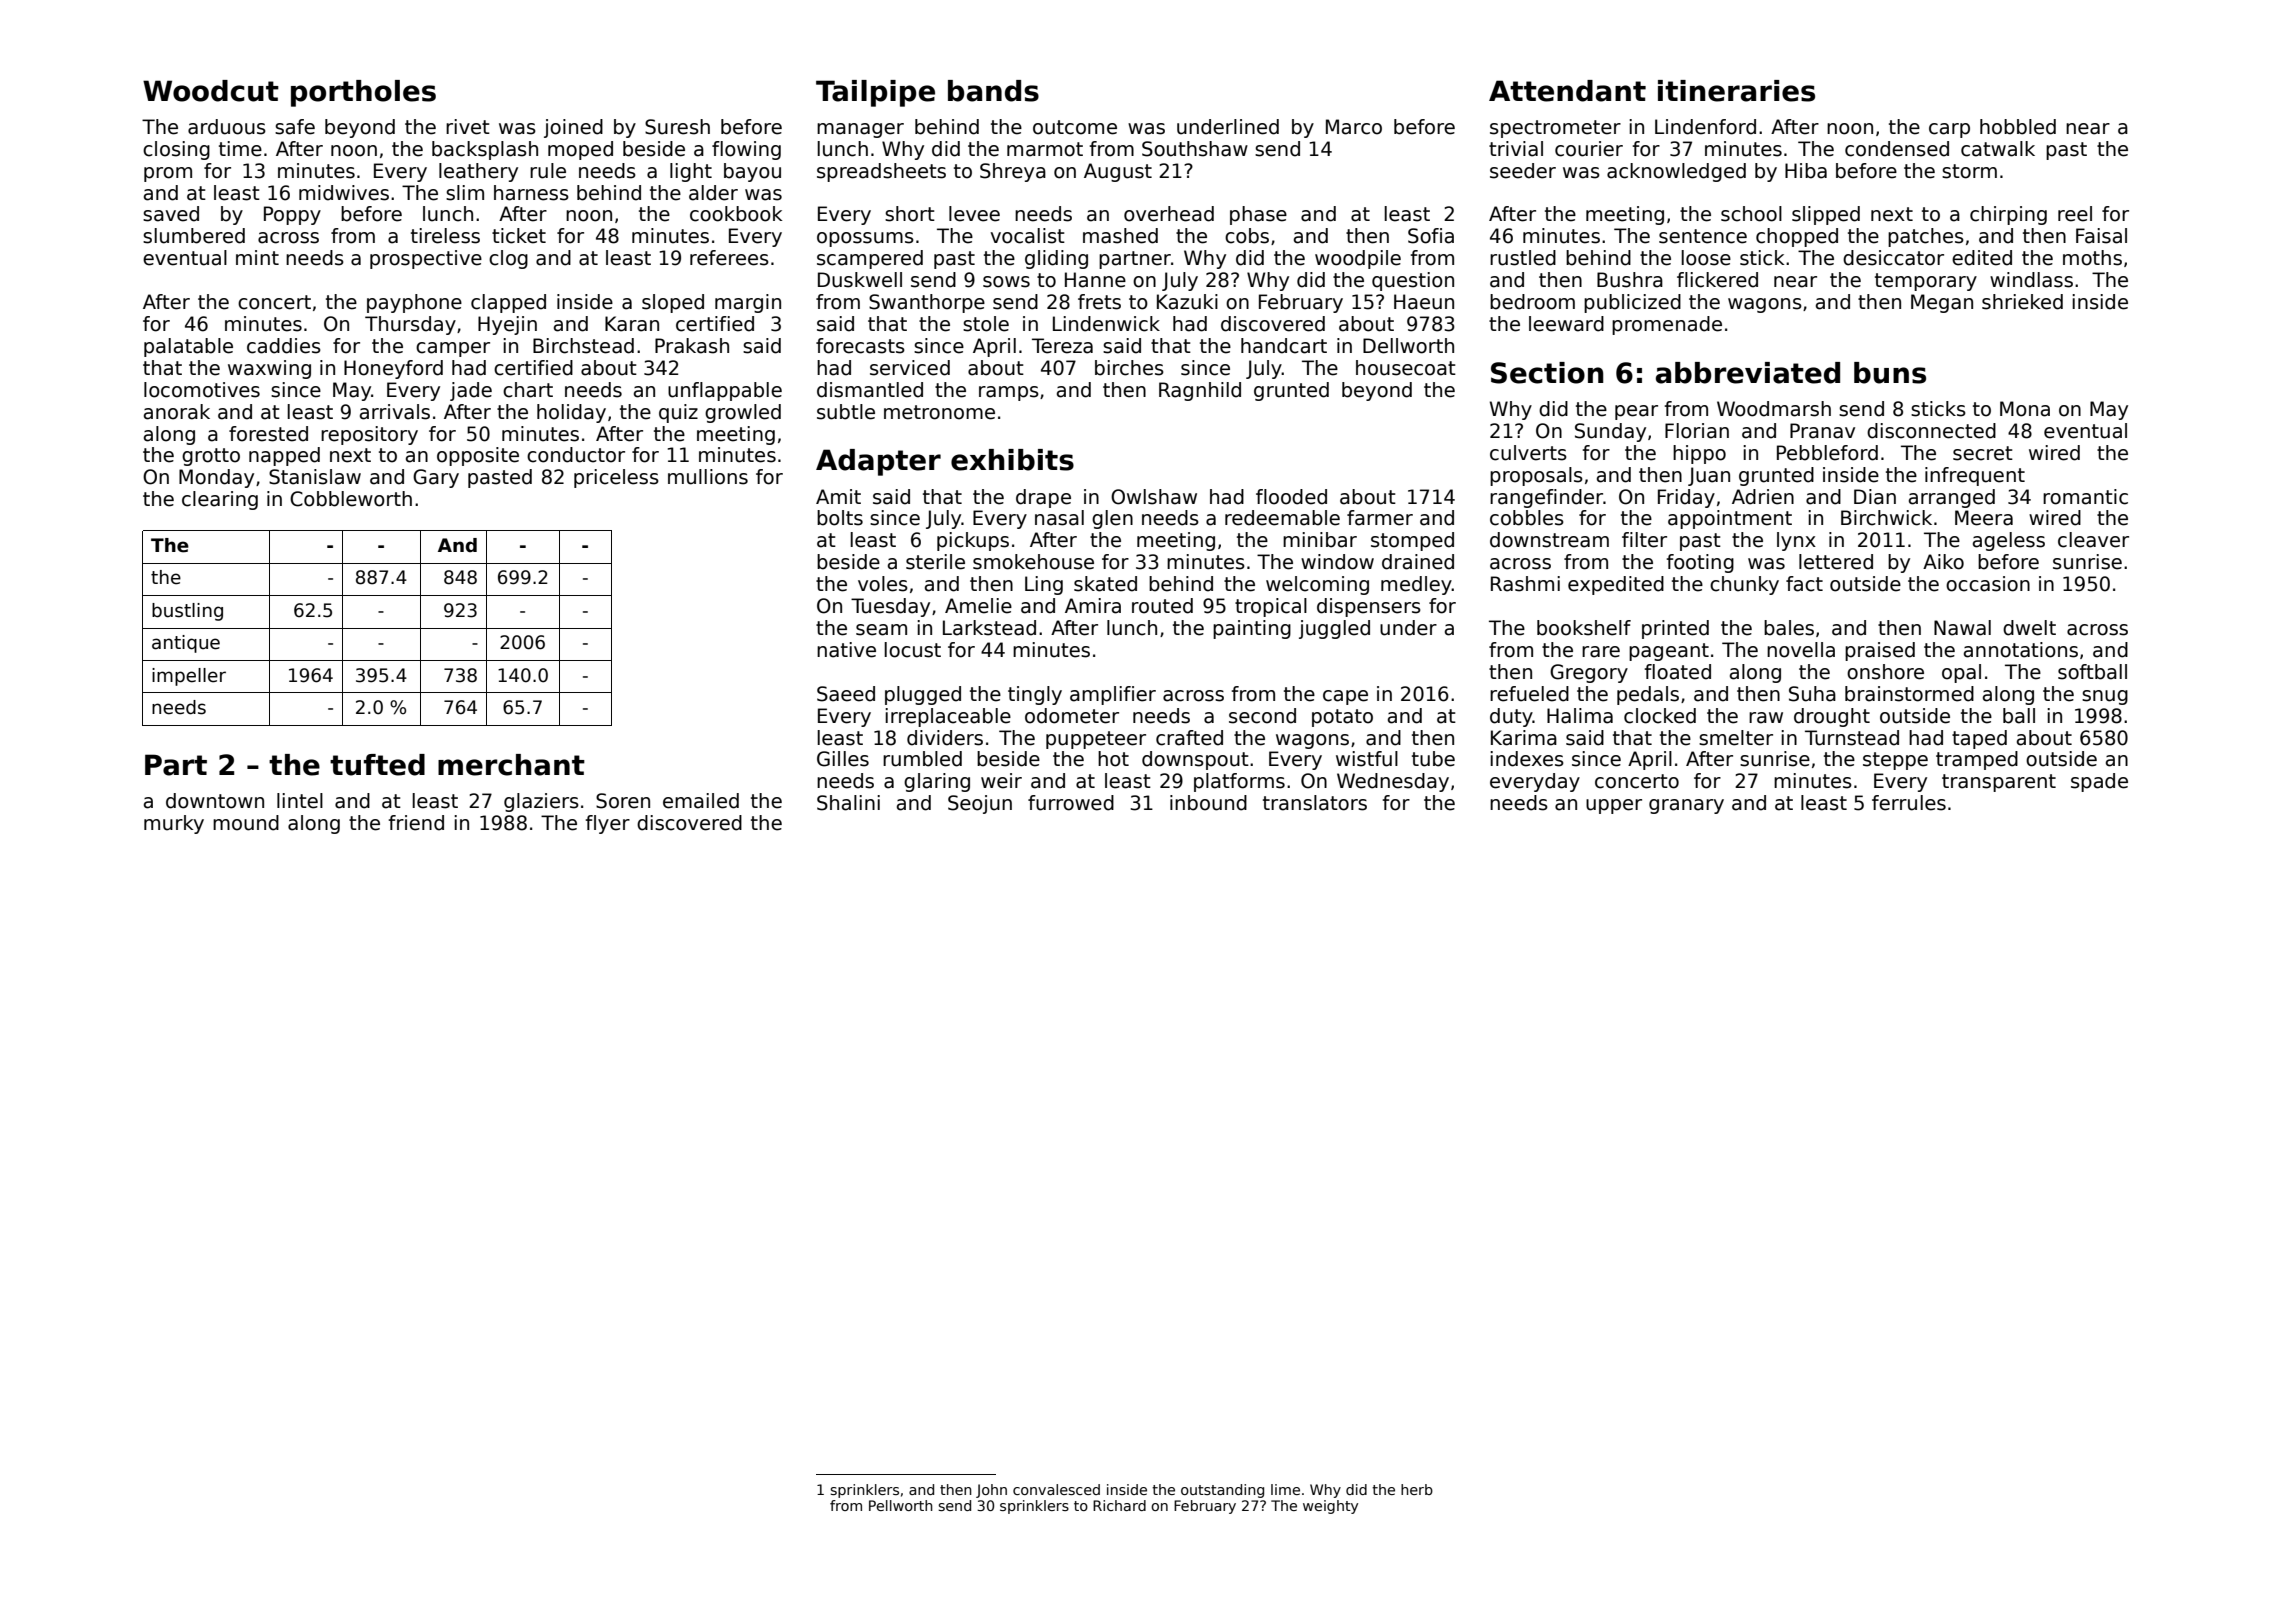 This screenshot has width=2272, height=1607. I want to click on John, so click(991, 1491).
